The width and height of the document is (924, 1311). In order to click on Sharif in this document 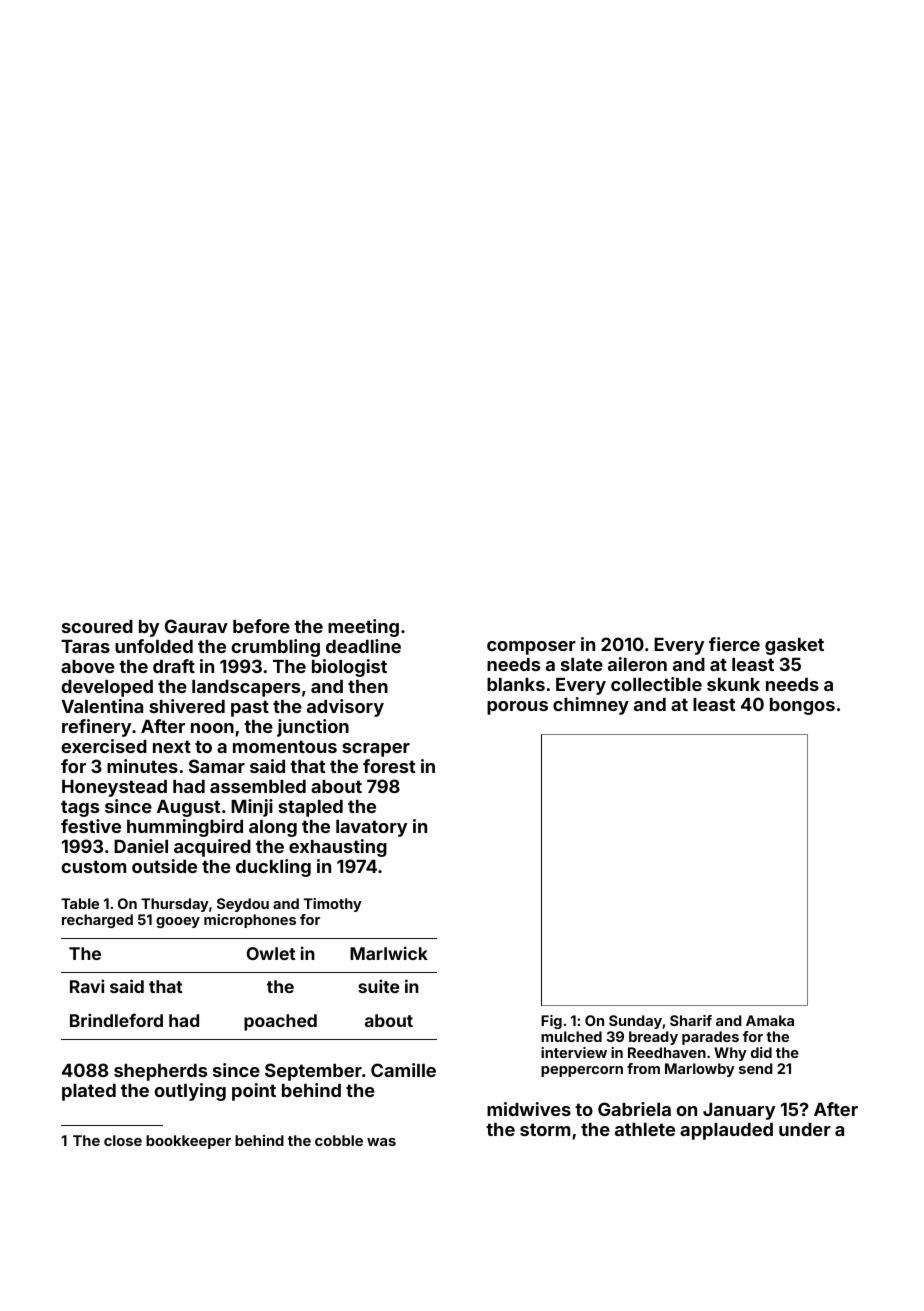, I will do `click(691, 1020)`.
